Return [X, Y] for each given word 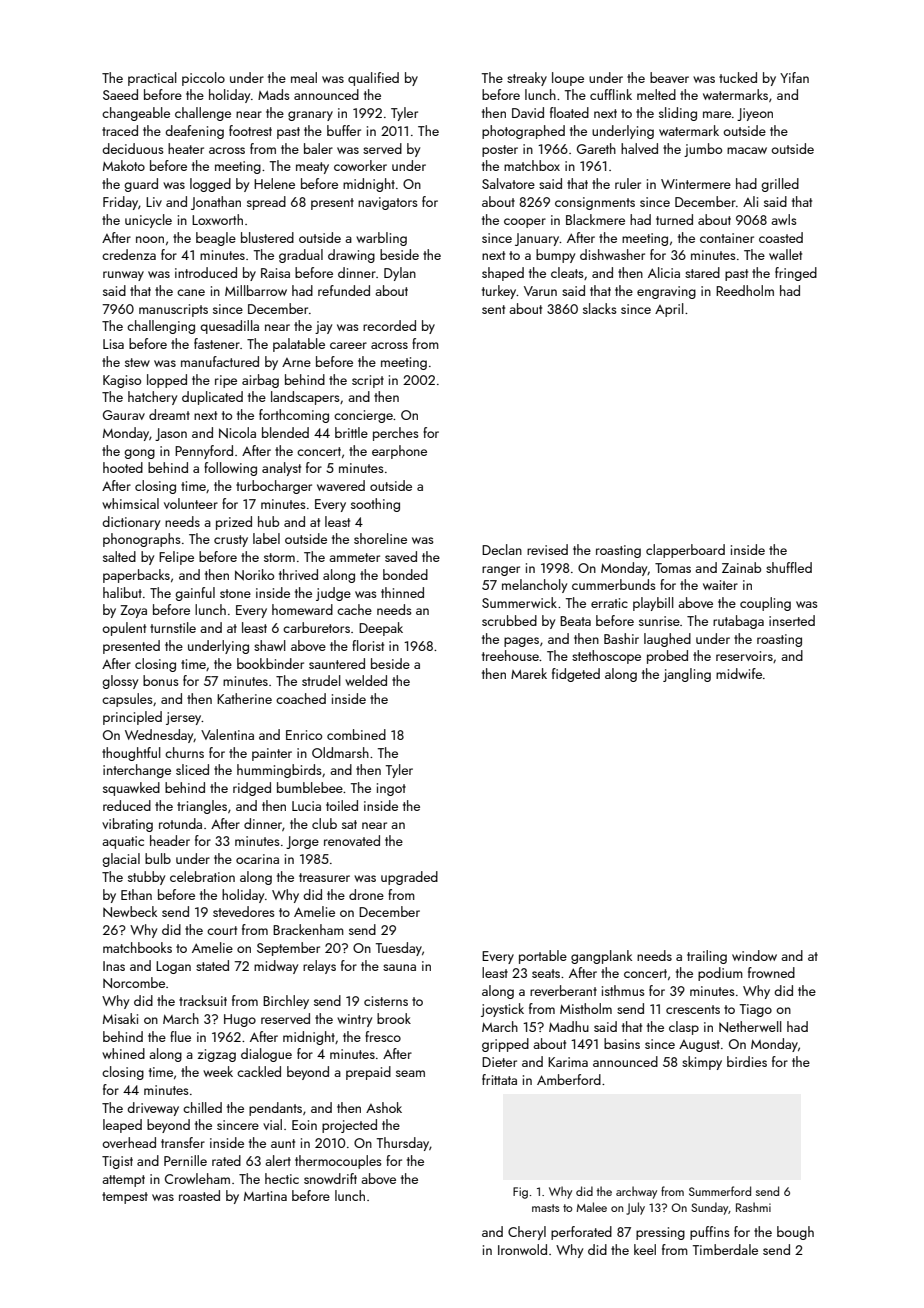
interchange [137, 771]
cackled [259, 1071]
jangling [687, 675]
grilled [780, 185]
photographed [523, 132]
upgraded [409, 878]
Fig [520, 1193]
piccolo [203, 79]
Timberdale [725, 1249]
